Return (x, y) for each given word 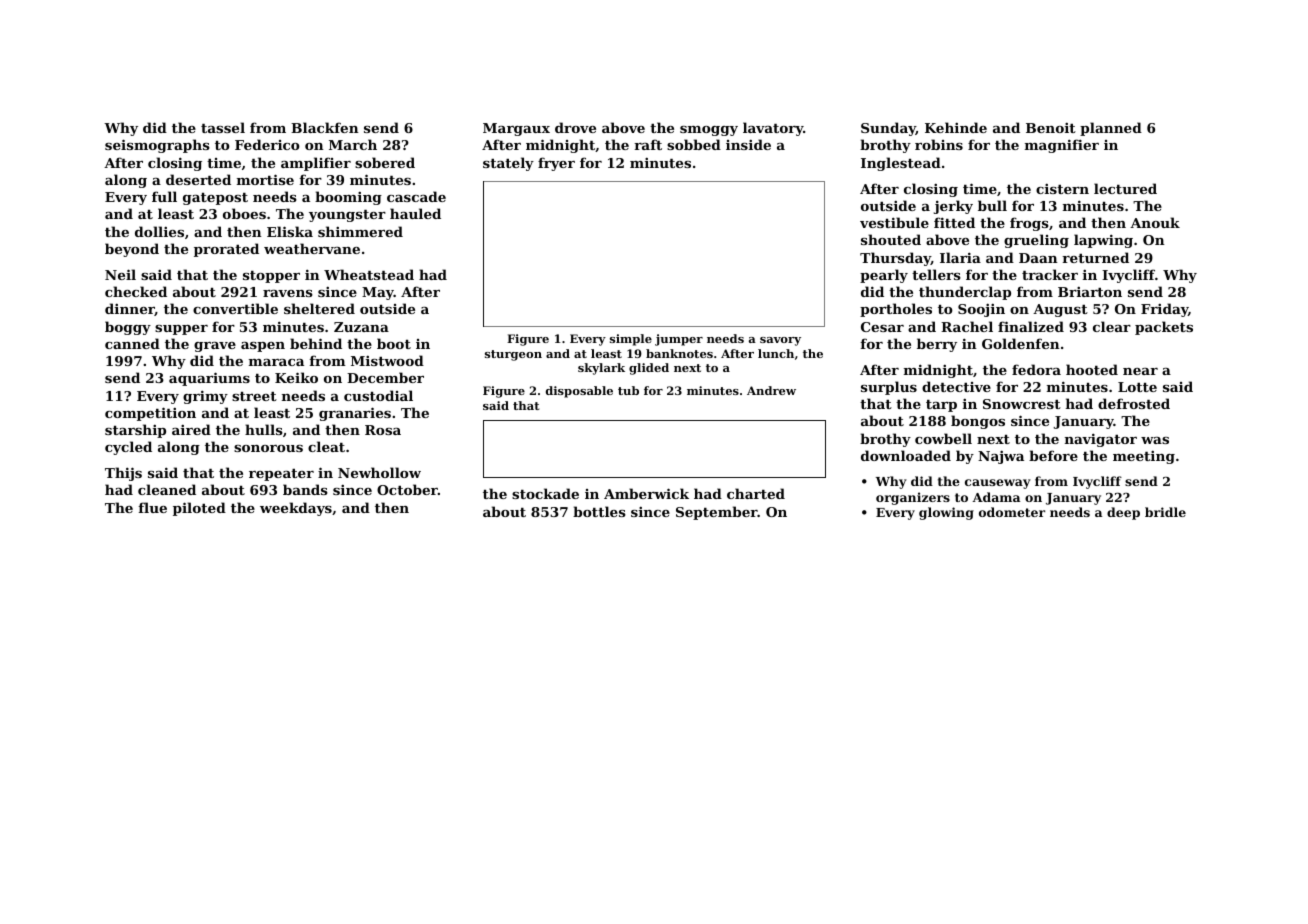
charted (756, 493)
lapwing (1103, 241)
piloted (199, 509)
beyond (132, 250)
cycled (128, 448)
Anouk (1155, 222)
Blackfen (325, 127)
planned (1111, 129)
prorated (226, 250)
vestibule (894, 222)
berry (937, 345)
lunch (776, 353)
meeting (1144, 457)
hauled (415, 213)
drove (575, 127)
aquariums (209, 379)
